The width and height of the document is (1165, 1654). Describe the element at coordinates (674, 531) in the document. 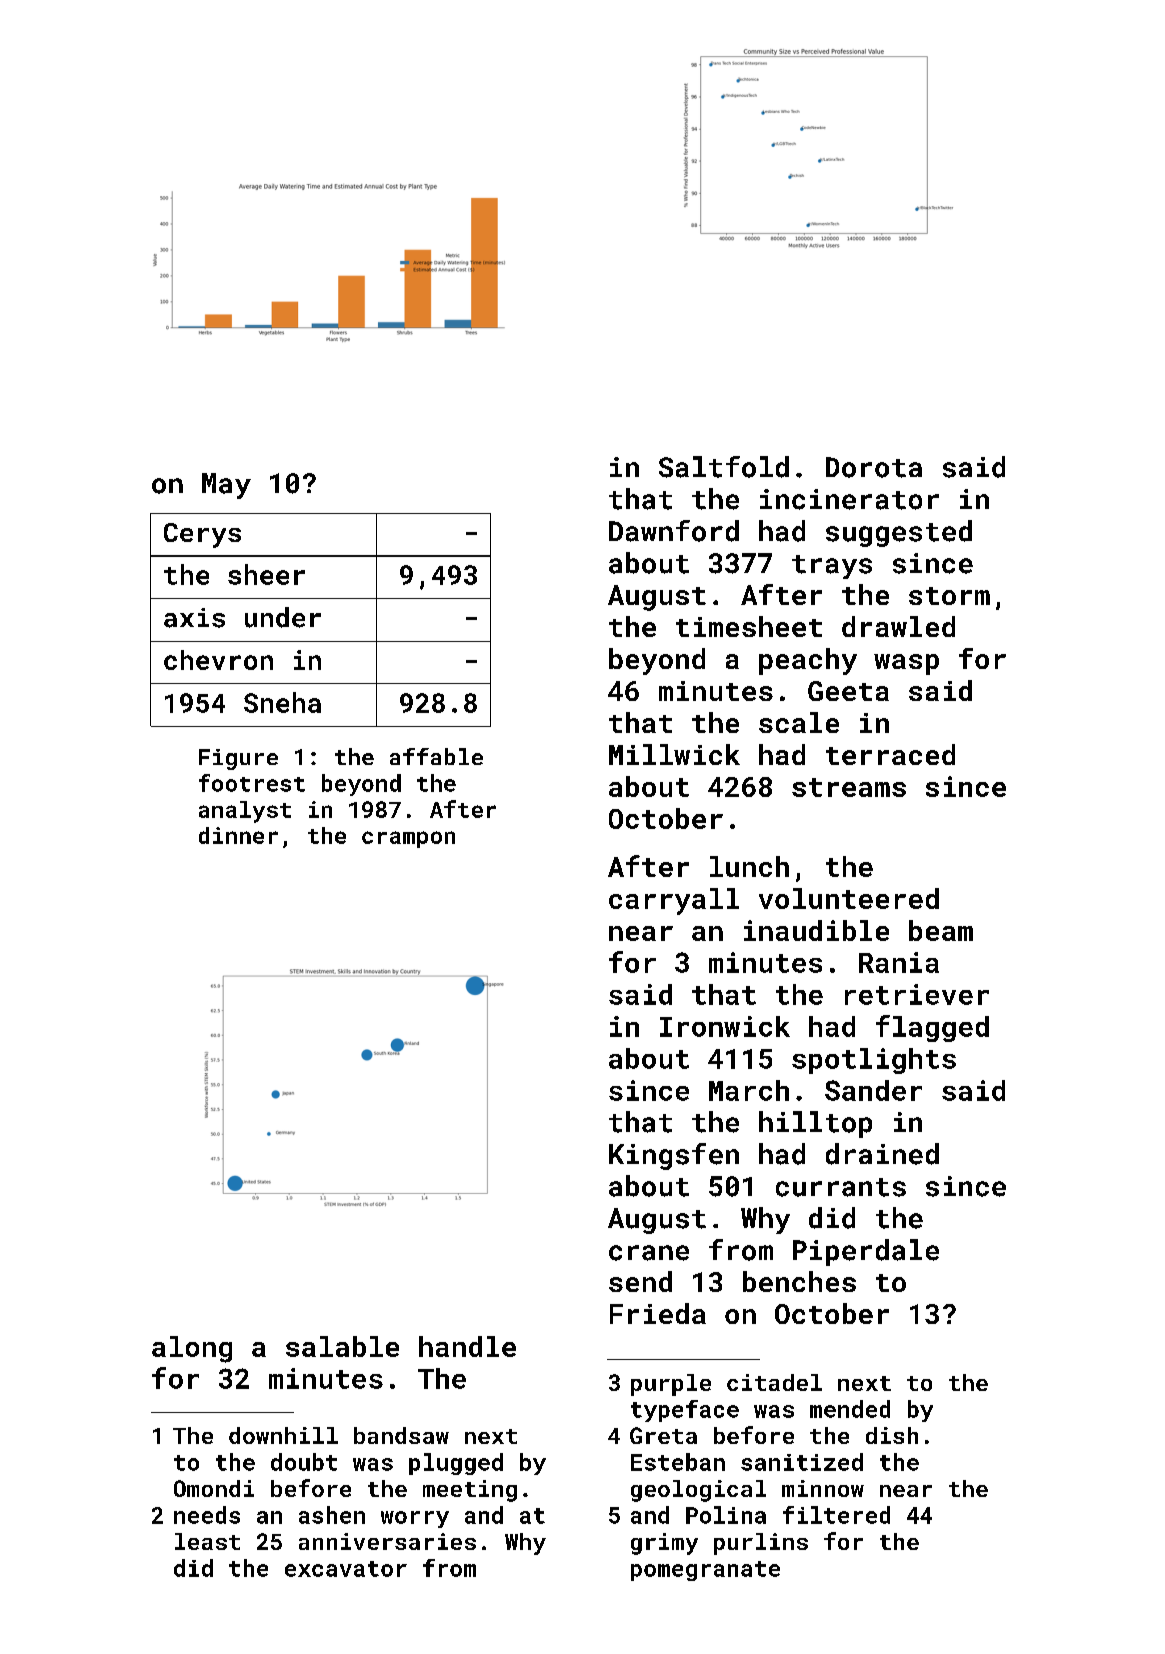

I see `Dawnford` at that location.
